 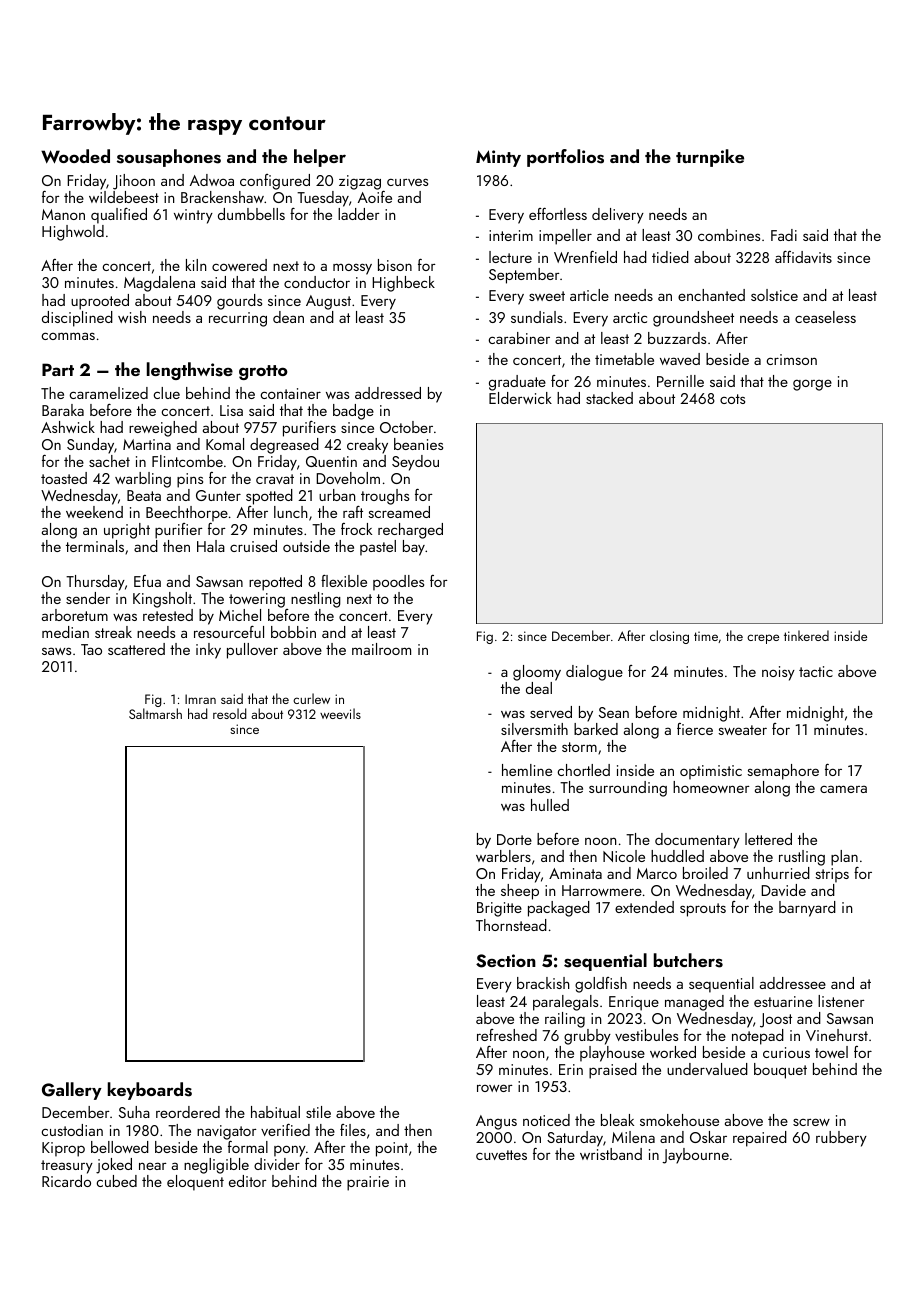 I want to click on caramelized, so click(x=108, y=393).
